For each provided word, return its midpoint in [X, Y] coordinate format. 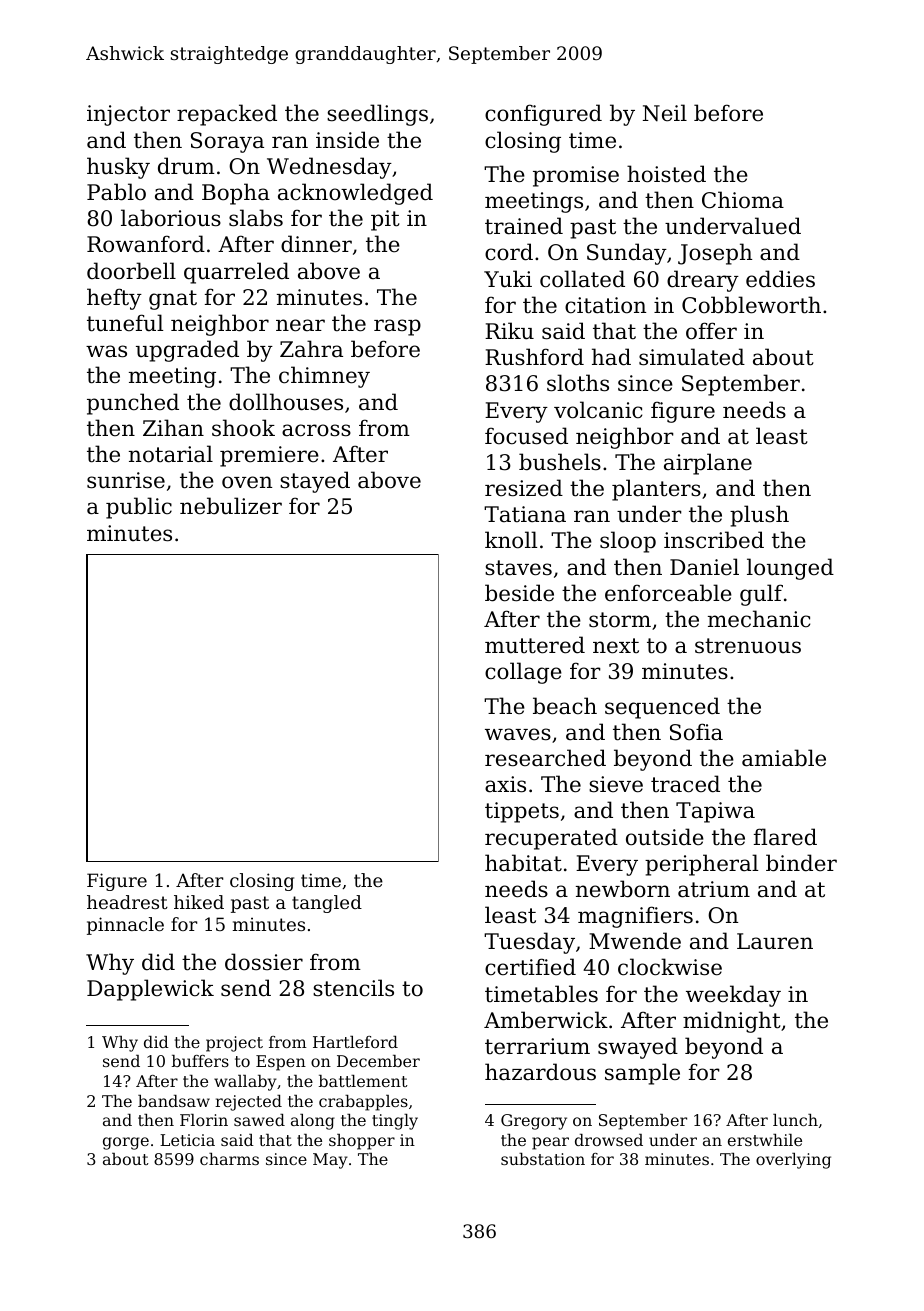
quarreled [236, 273]
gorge [126, 1143]
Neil [665, 113]
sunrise [126, 480]
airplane [708, 464]
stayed [315, 482]
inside [347, 140]
